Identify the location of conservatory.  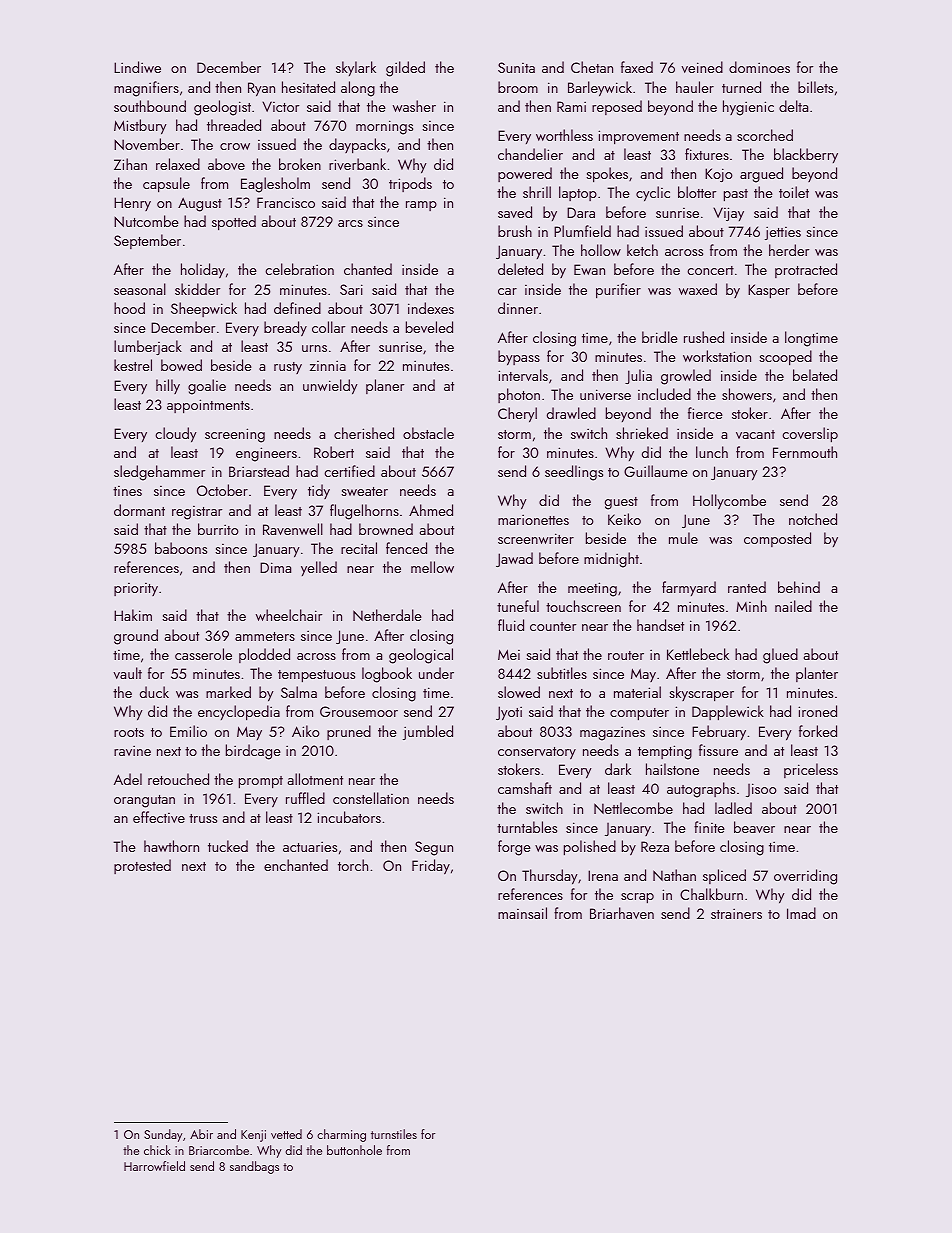
(537, 753).
